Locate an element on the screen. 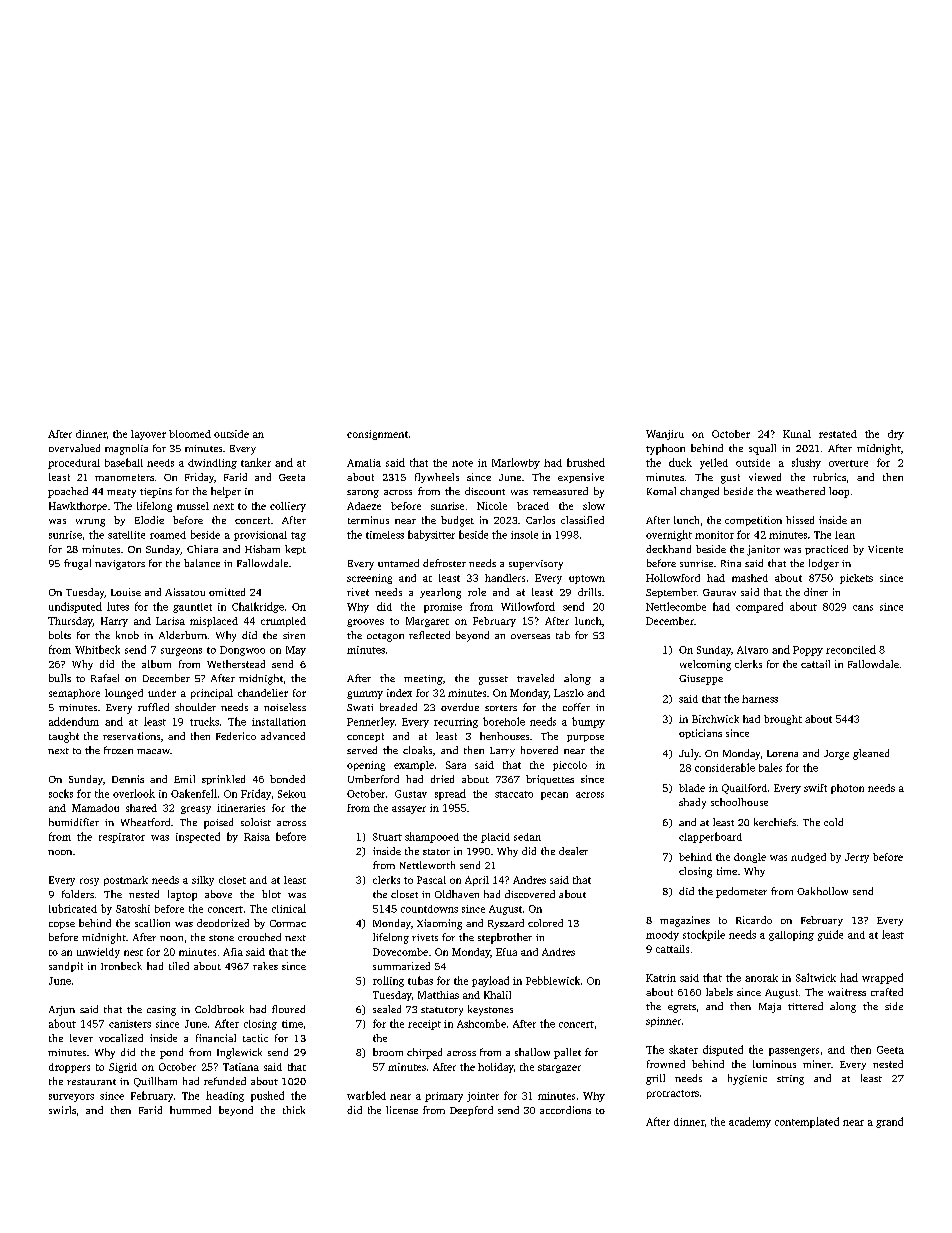 This screenshot has width=952, height=1233. sarong is located at coordinates (363, 494).
